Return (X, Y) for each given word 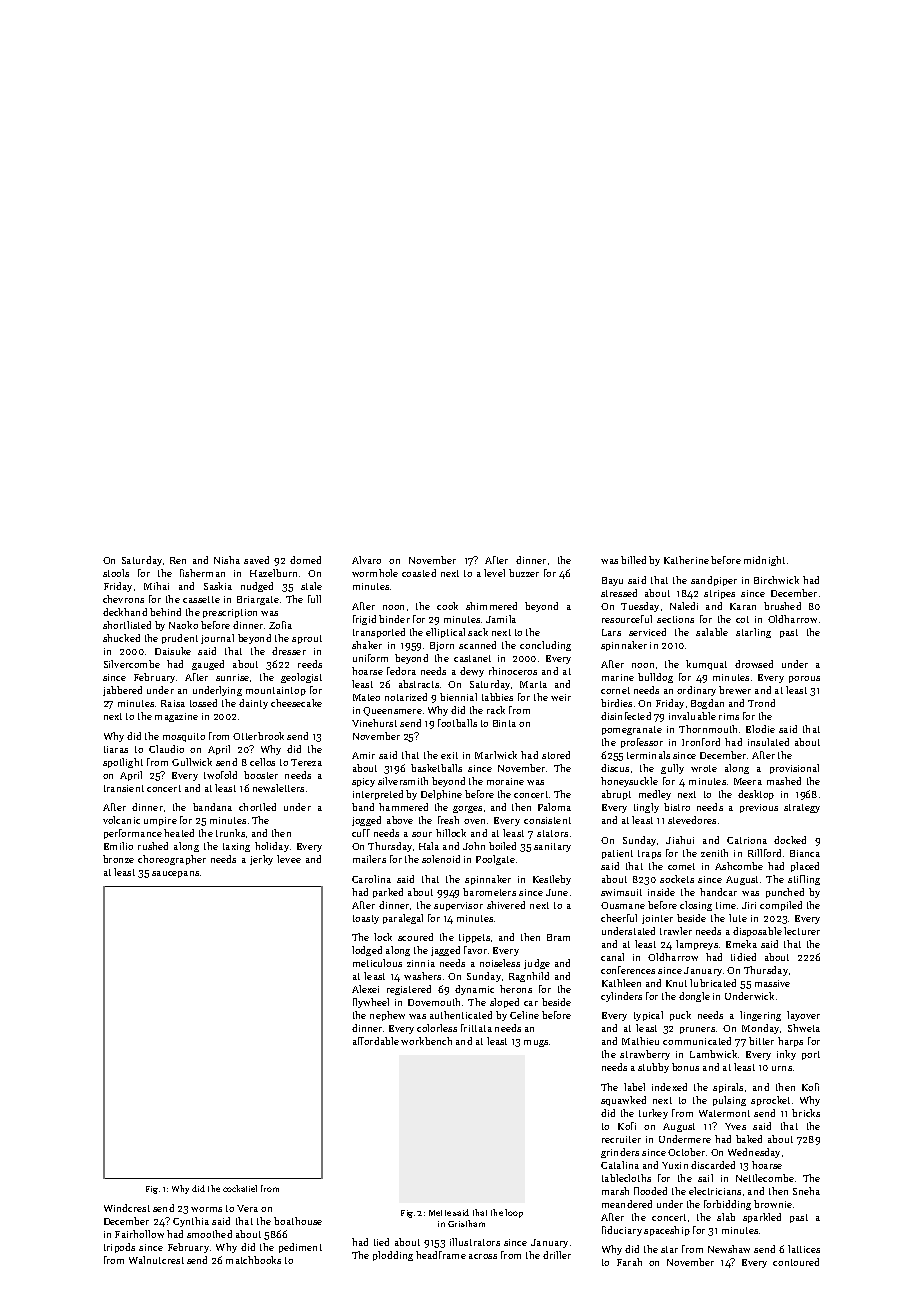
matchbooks (253, 1260)
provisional (794, 769)
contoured (796, 1262)
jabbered (122, 691)
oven (474, 821)
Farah (629, 1262)
